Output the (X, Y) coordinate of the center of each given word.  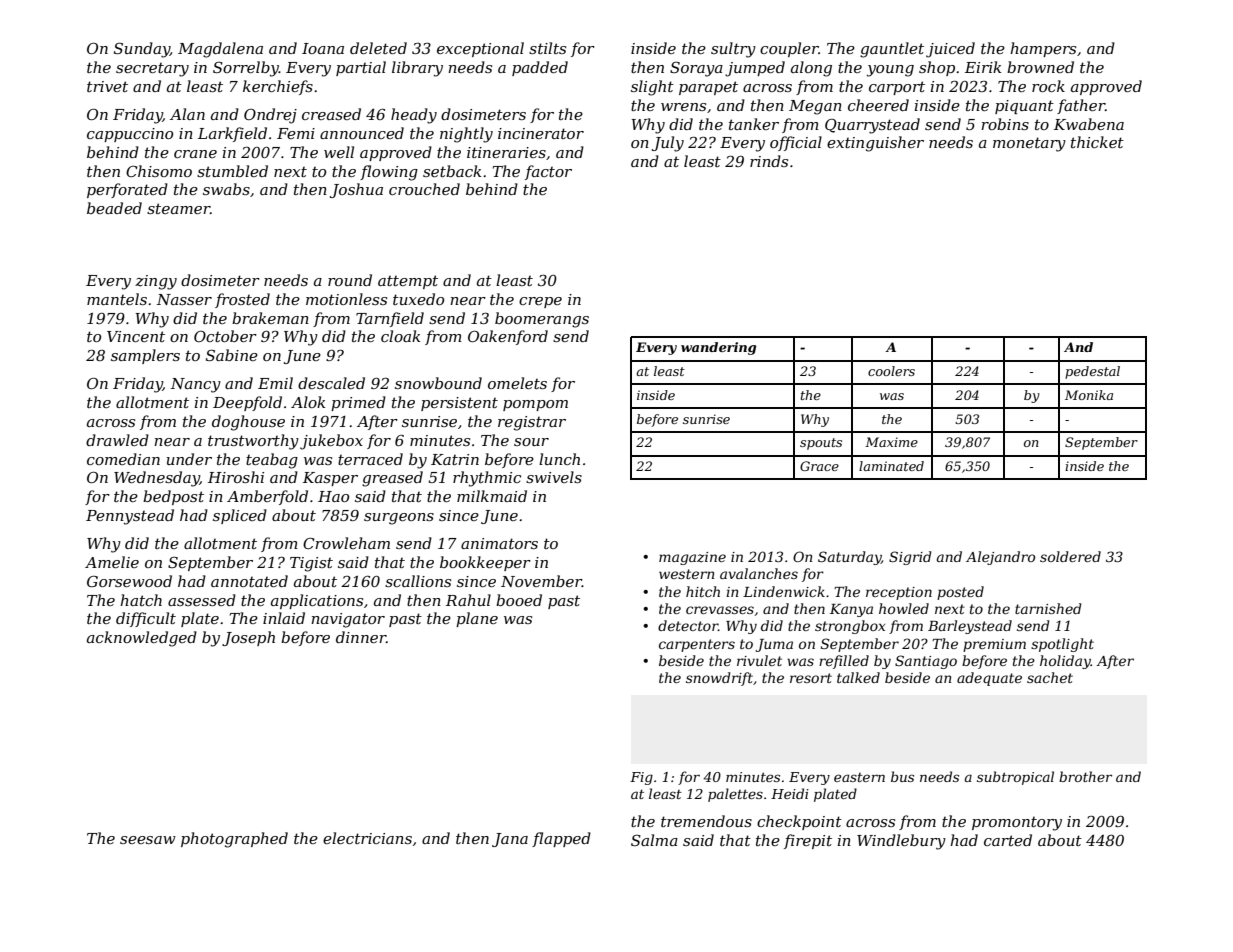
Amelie (112, 562)
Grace (819, 466)
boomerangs (542, 320)
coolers (891, 371)
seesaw (148, 840)
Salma (654, 840)
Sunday (142, 50)
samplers (145, 356)
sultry (733, 50)
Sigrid (910, 558)
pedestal (1092, 372)
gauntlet (892, 50)
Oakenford (508, 337)
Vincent (136, 336)
